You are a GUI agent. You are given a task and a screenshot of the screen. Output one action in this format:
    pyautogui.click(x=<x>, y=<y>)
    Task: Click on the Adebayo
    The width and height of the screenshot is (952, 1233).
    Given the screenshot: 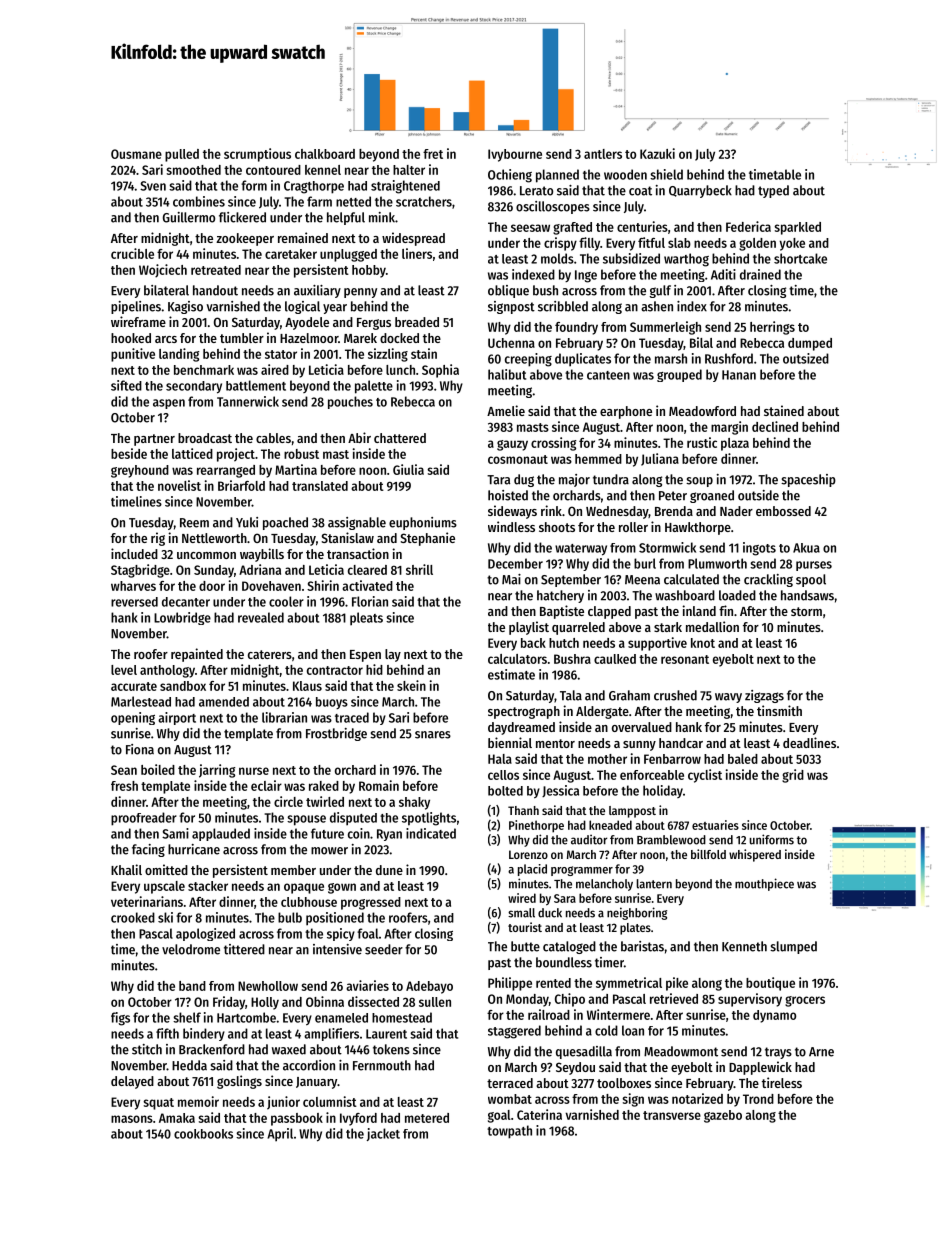 What is the action you would take?
    pyautogui.click(x=429, y=987)
